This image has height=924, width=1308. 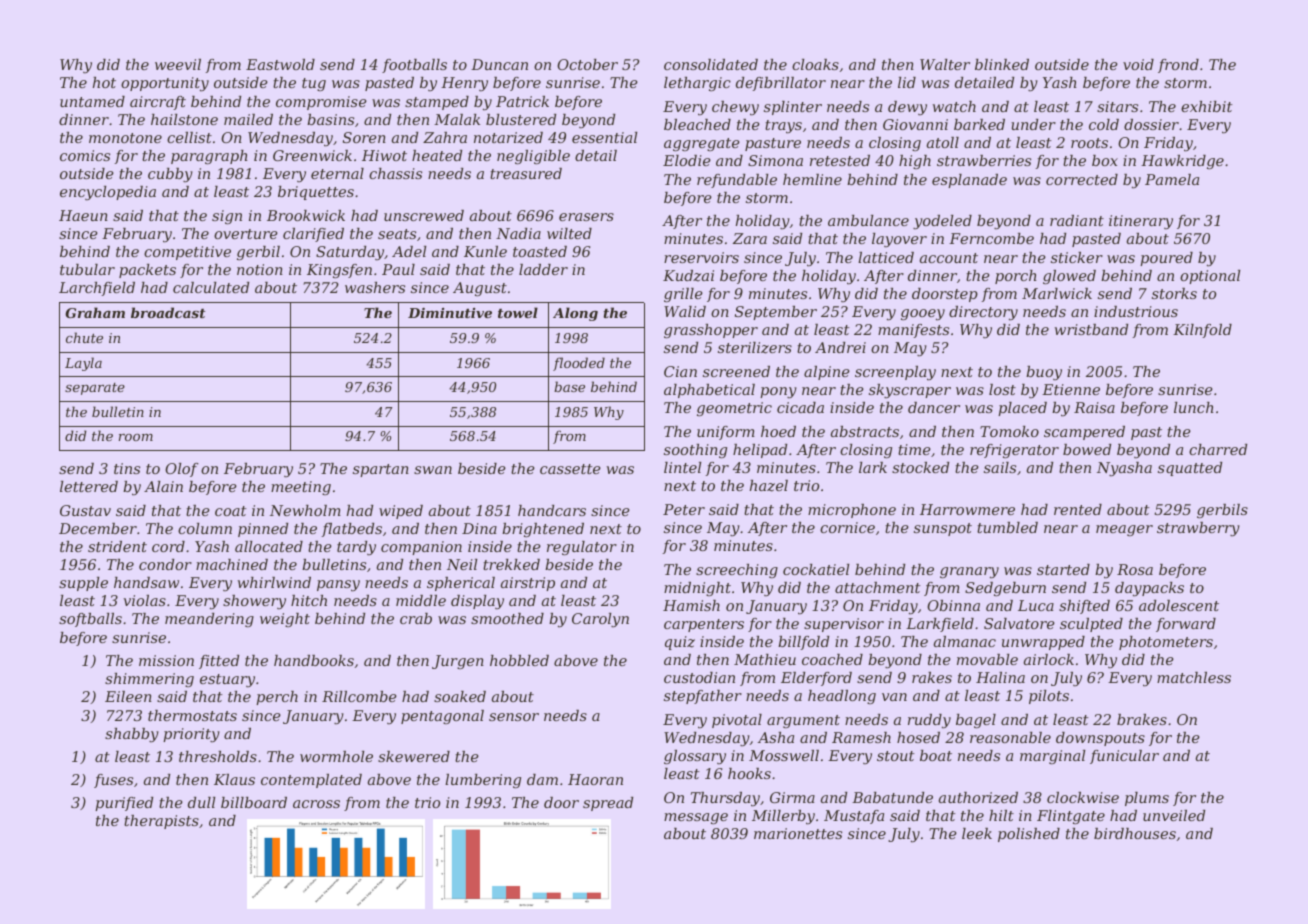 I want to click on broadcast, so click(x=168, y=312).
